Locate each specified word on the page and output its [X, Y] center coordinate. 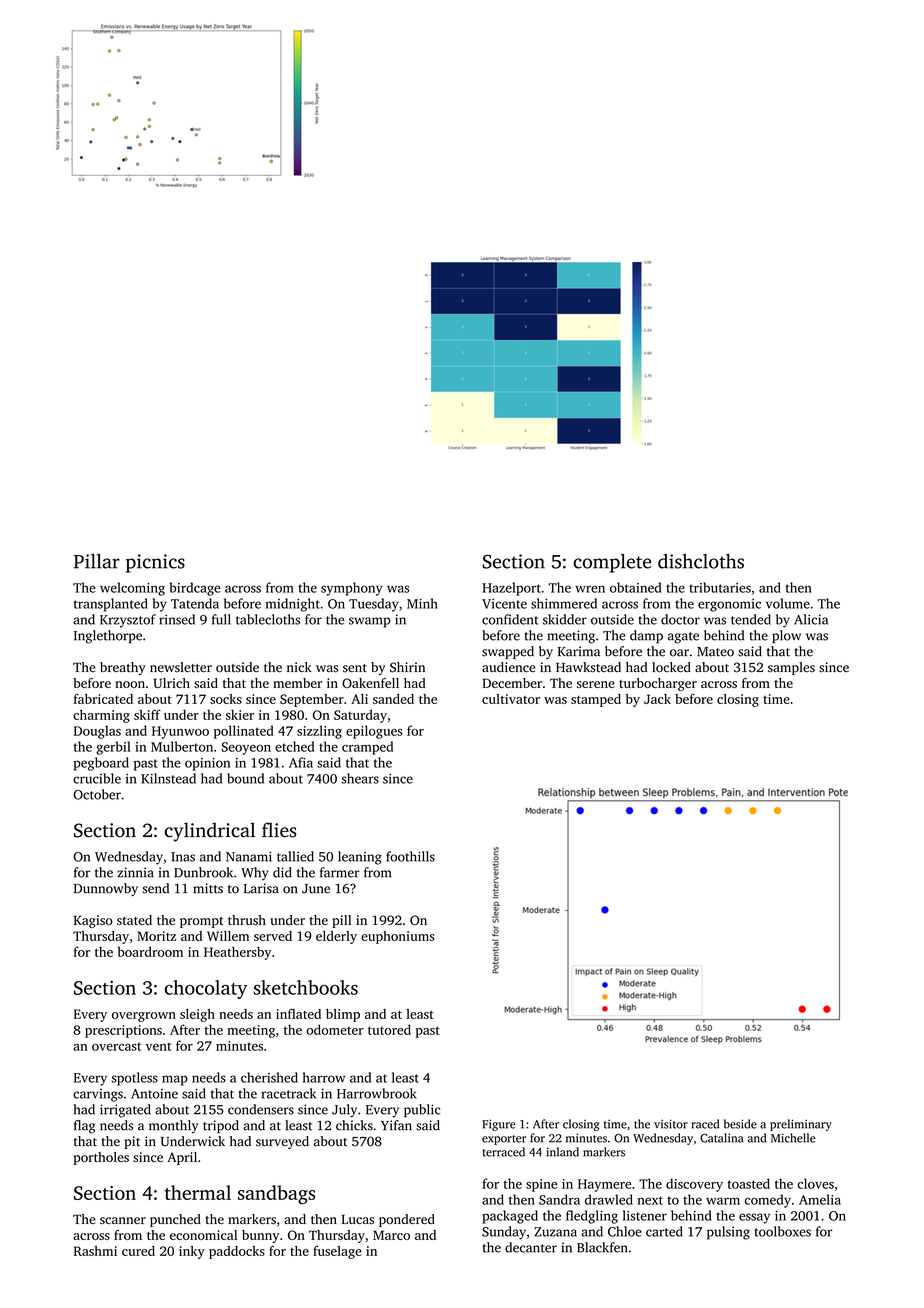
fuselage [337, 1252]
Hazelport [511, 589]
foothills [410, 856]
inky [192, 1252]
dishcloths [701, 561]
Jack [657, 699]
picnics [155, 563]
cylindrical [210, 832]
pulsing [728, 1233]
